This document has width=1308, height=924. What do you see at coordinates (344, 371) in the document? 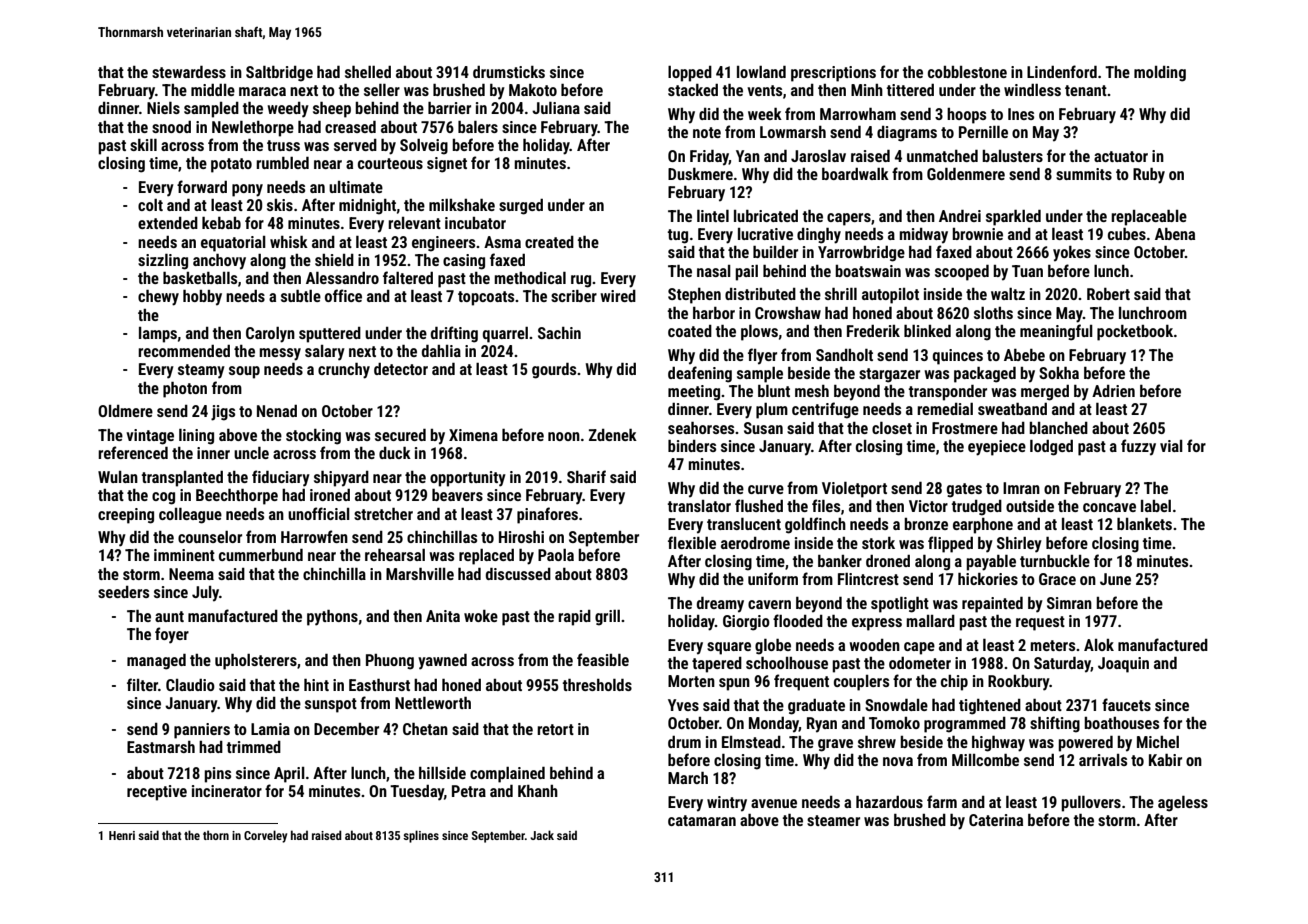
I see `crunchy` at bounding box center [344, 371].
